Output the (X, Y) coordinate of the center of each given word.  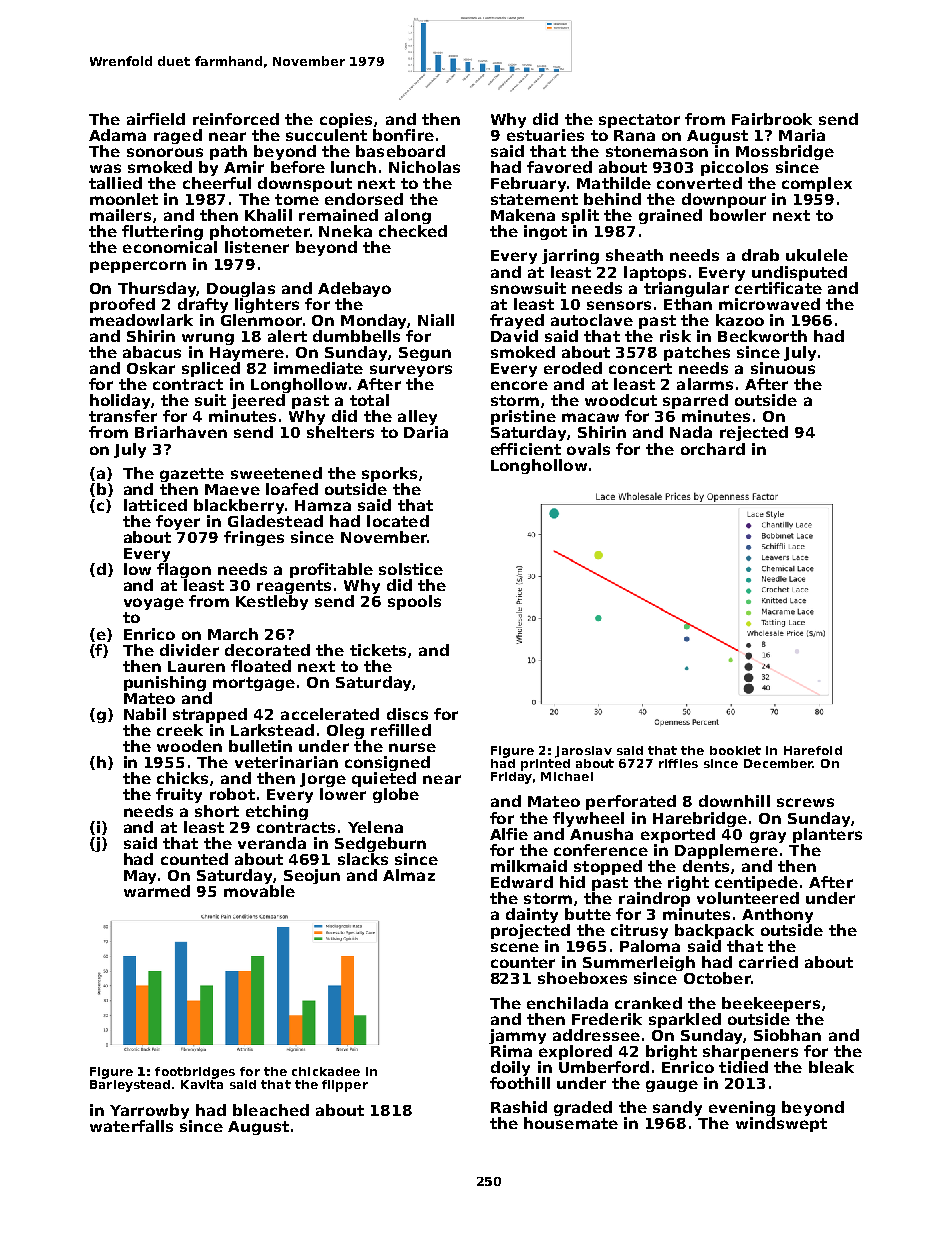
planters (827, 835)
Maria (802, 135)
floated (261, 666)
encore (519, 385)
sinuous (783, 368)
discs (407, 714)
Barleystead (130, 1086)
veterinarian (286, 762)
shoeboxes (582, 978)
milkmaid (529, 866)
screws (805, 802)
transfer (123, 416)
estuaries (545, 135)
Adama (117, 135)
